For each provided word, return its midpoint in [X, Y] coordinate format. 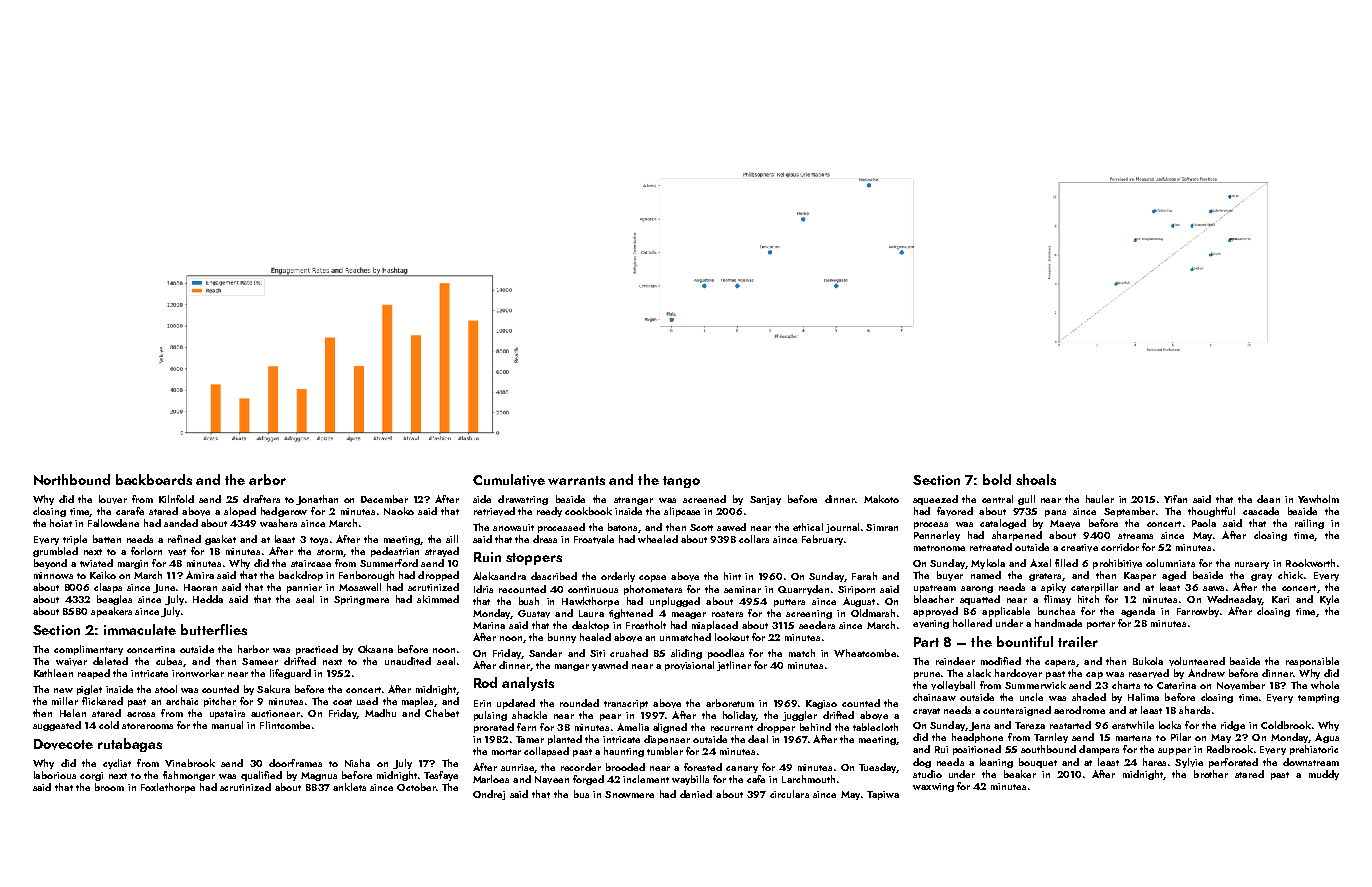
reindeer [955, 661]
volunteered [1197, 661]
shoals [1036, 479]
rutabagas [130, 745]
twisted [96, 563]
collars [754, 539]
